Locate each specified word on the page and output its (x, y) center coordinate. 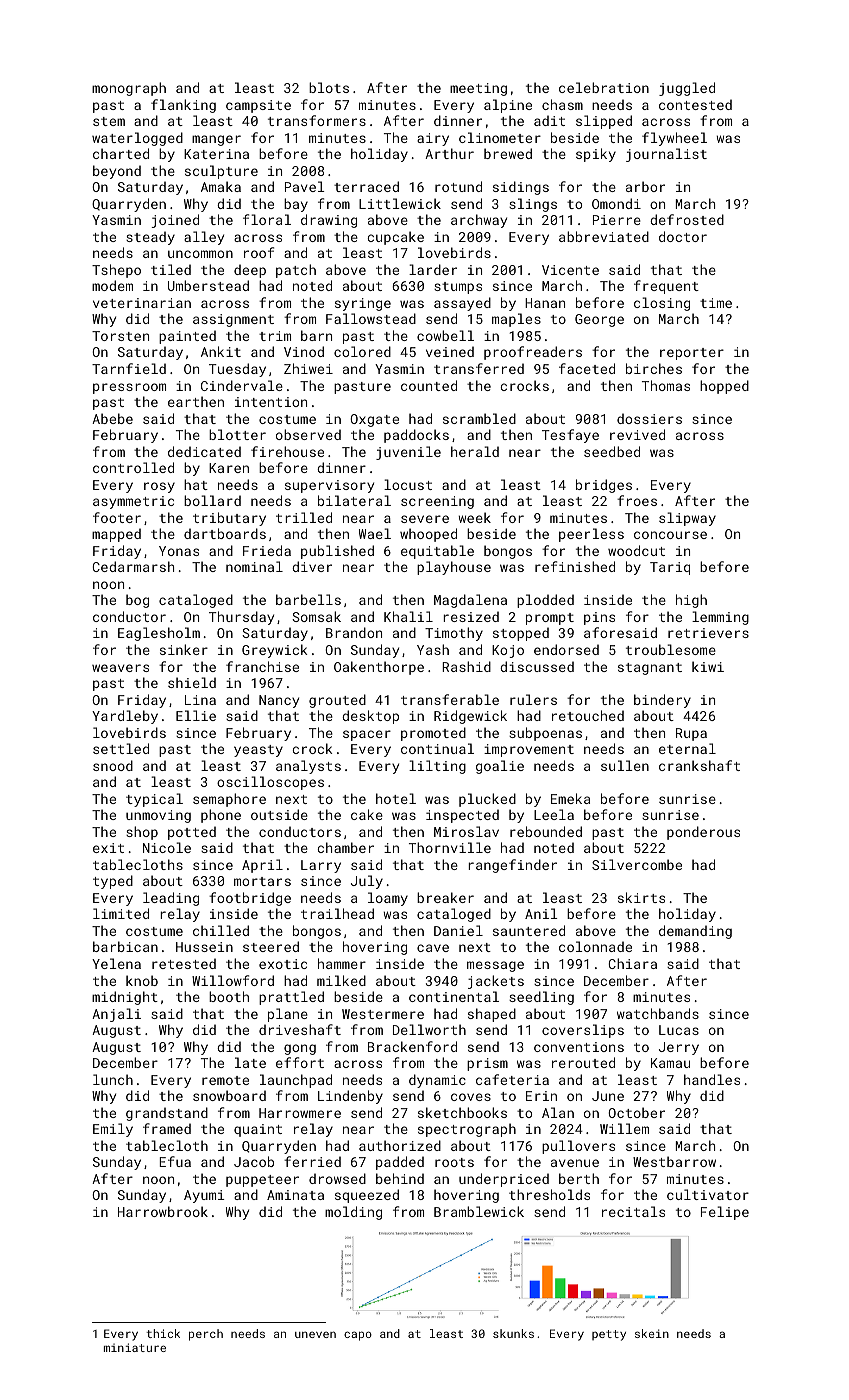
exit (108, 848)
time (716, 303)
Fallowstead (371, 318)
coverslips (583, 1031)
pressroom (129, 388)
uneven (315, 1334)
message (495, 966)
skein (652, 1333)
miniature (135, 1347)
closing (662, 304)
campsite (258, 106)
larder (433, 269)
